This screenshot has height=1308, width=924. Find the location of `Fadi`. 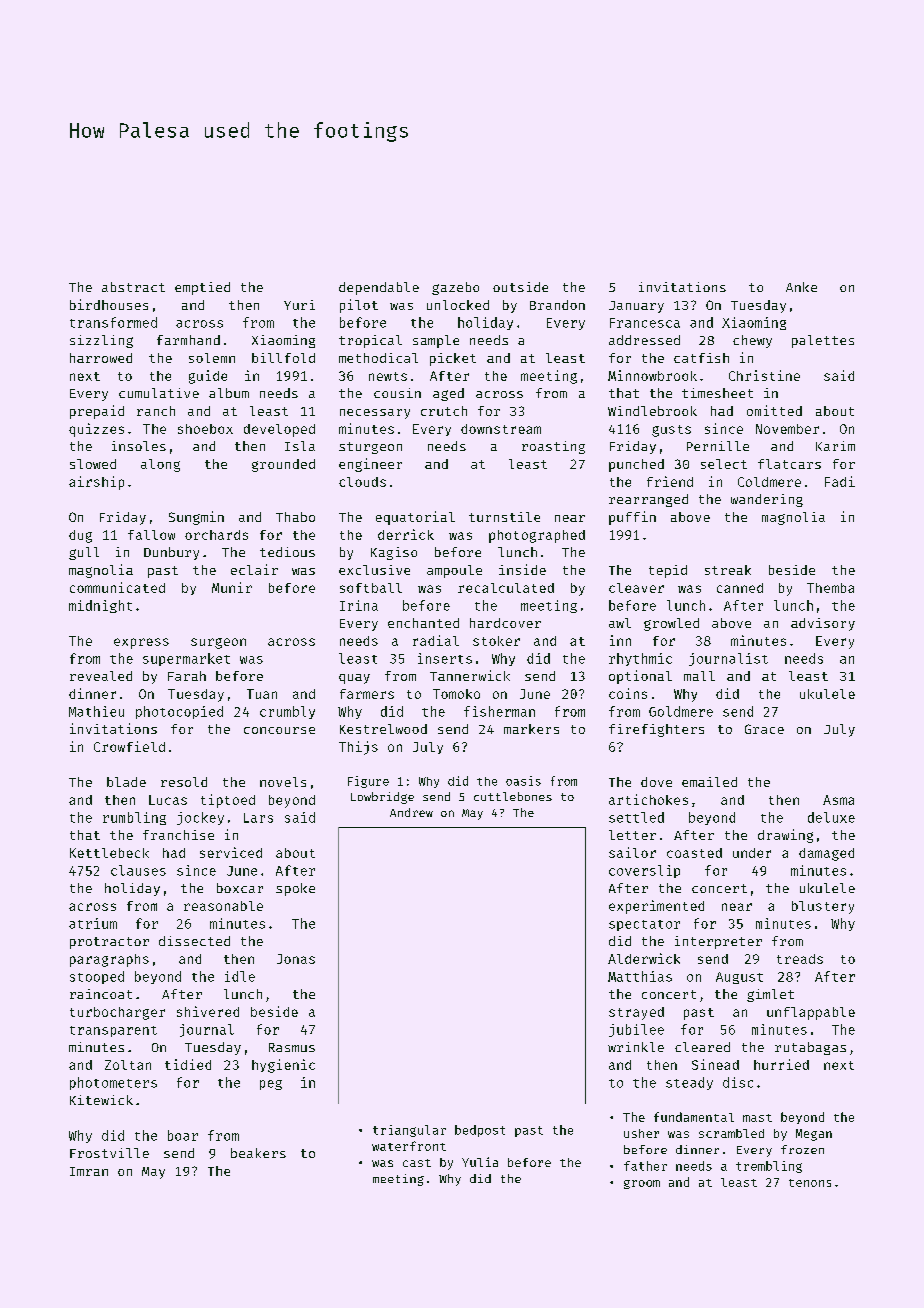

Fadi is located at coordinates (840, 481).
